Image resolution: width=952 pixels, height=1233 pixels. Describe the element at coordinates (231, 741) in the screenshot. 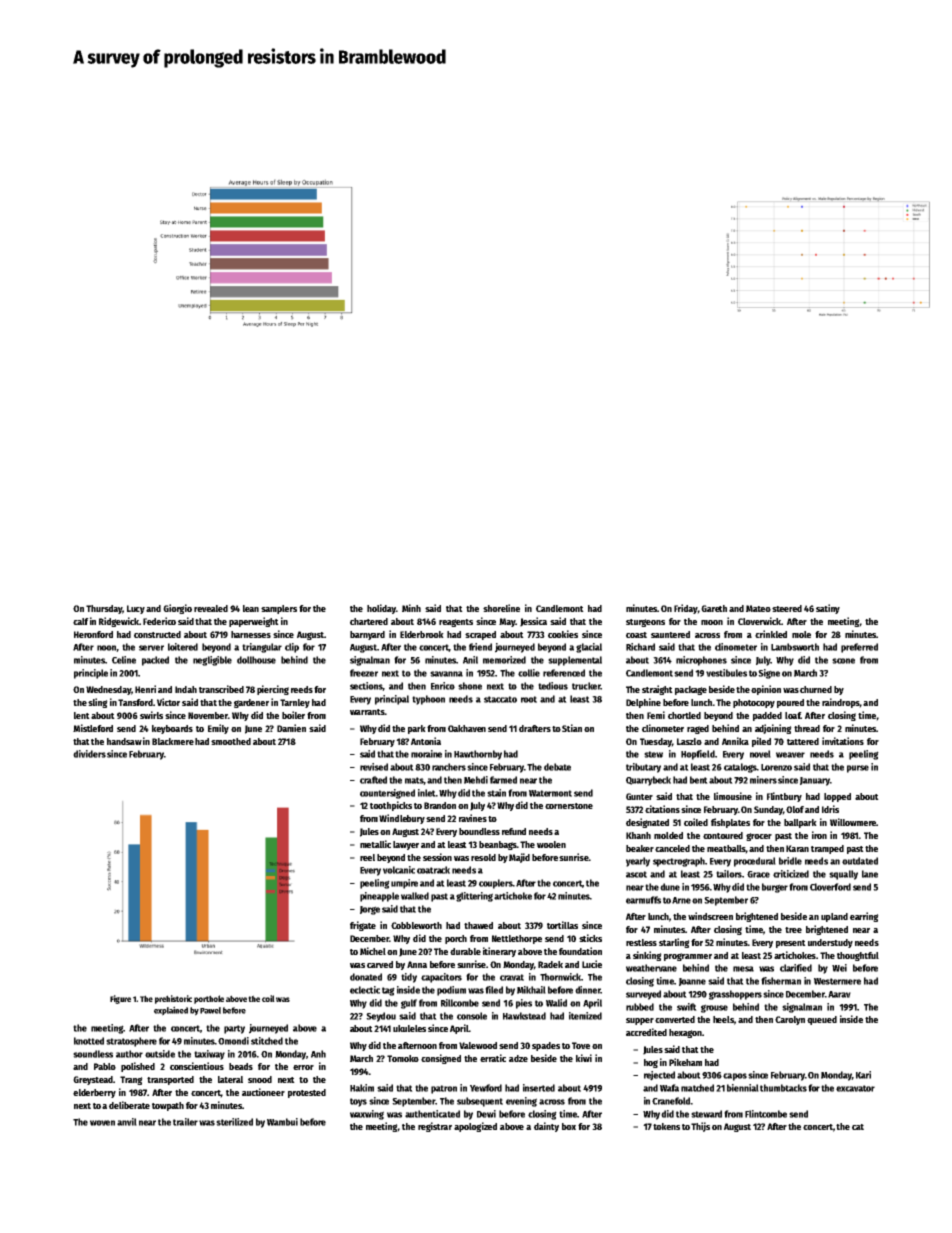

I see `smoothed` at that location.
